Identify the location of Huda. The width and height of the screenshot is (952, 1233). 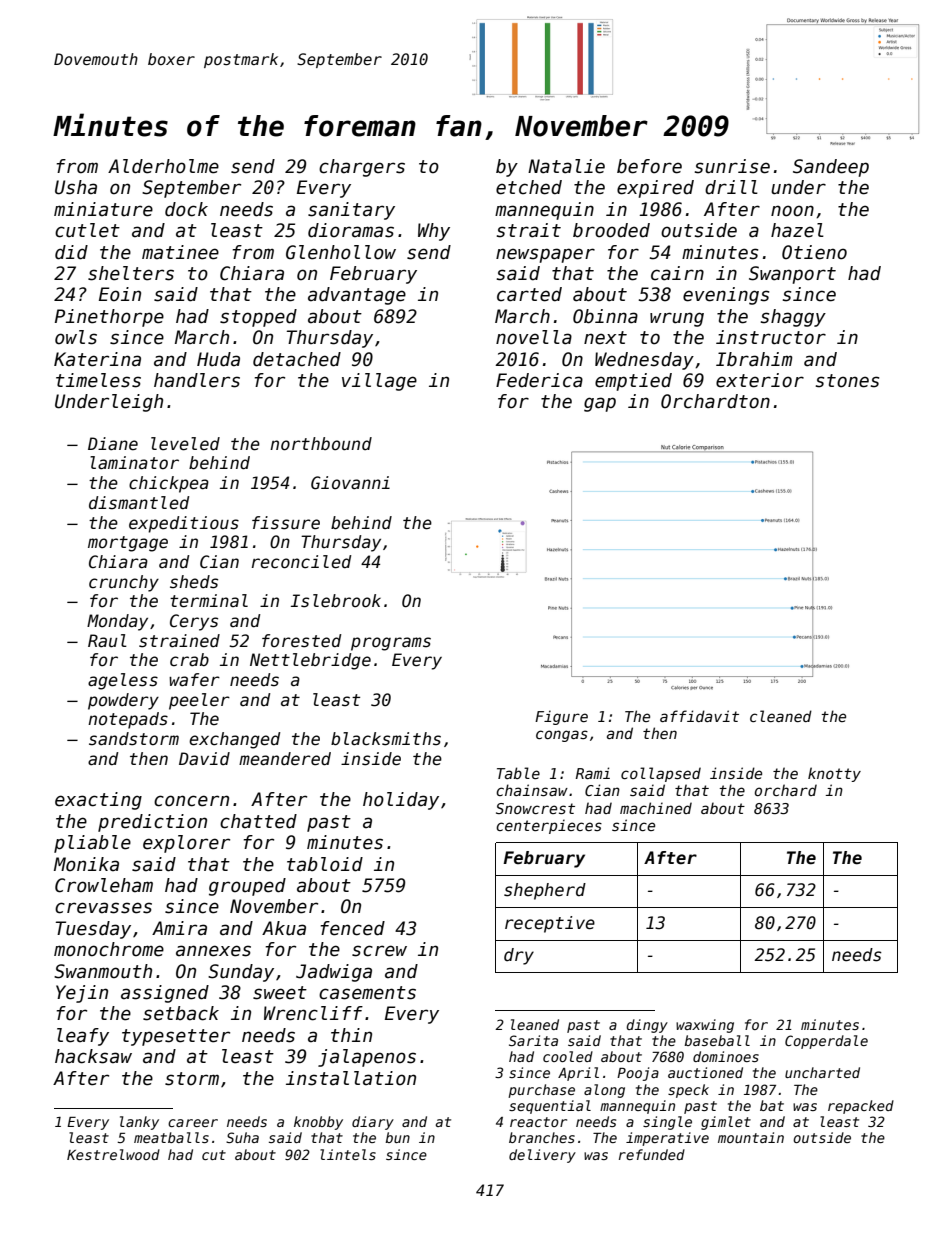
(218, 359).
